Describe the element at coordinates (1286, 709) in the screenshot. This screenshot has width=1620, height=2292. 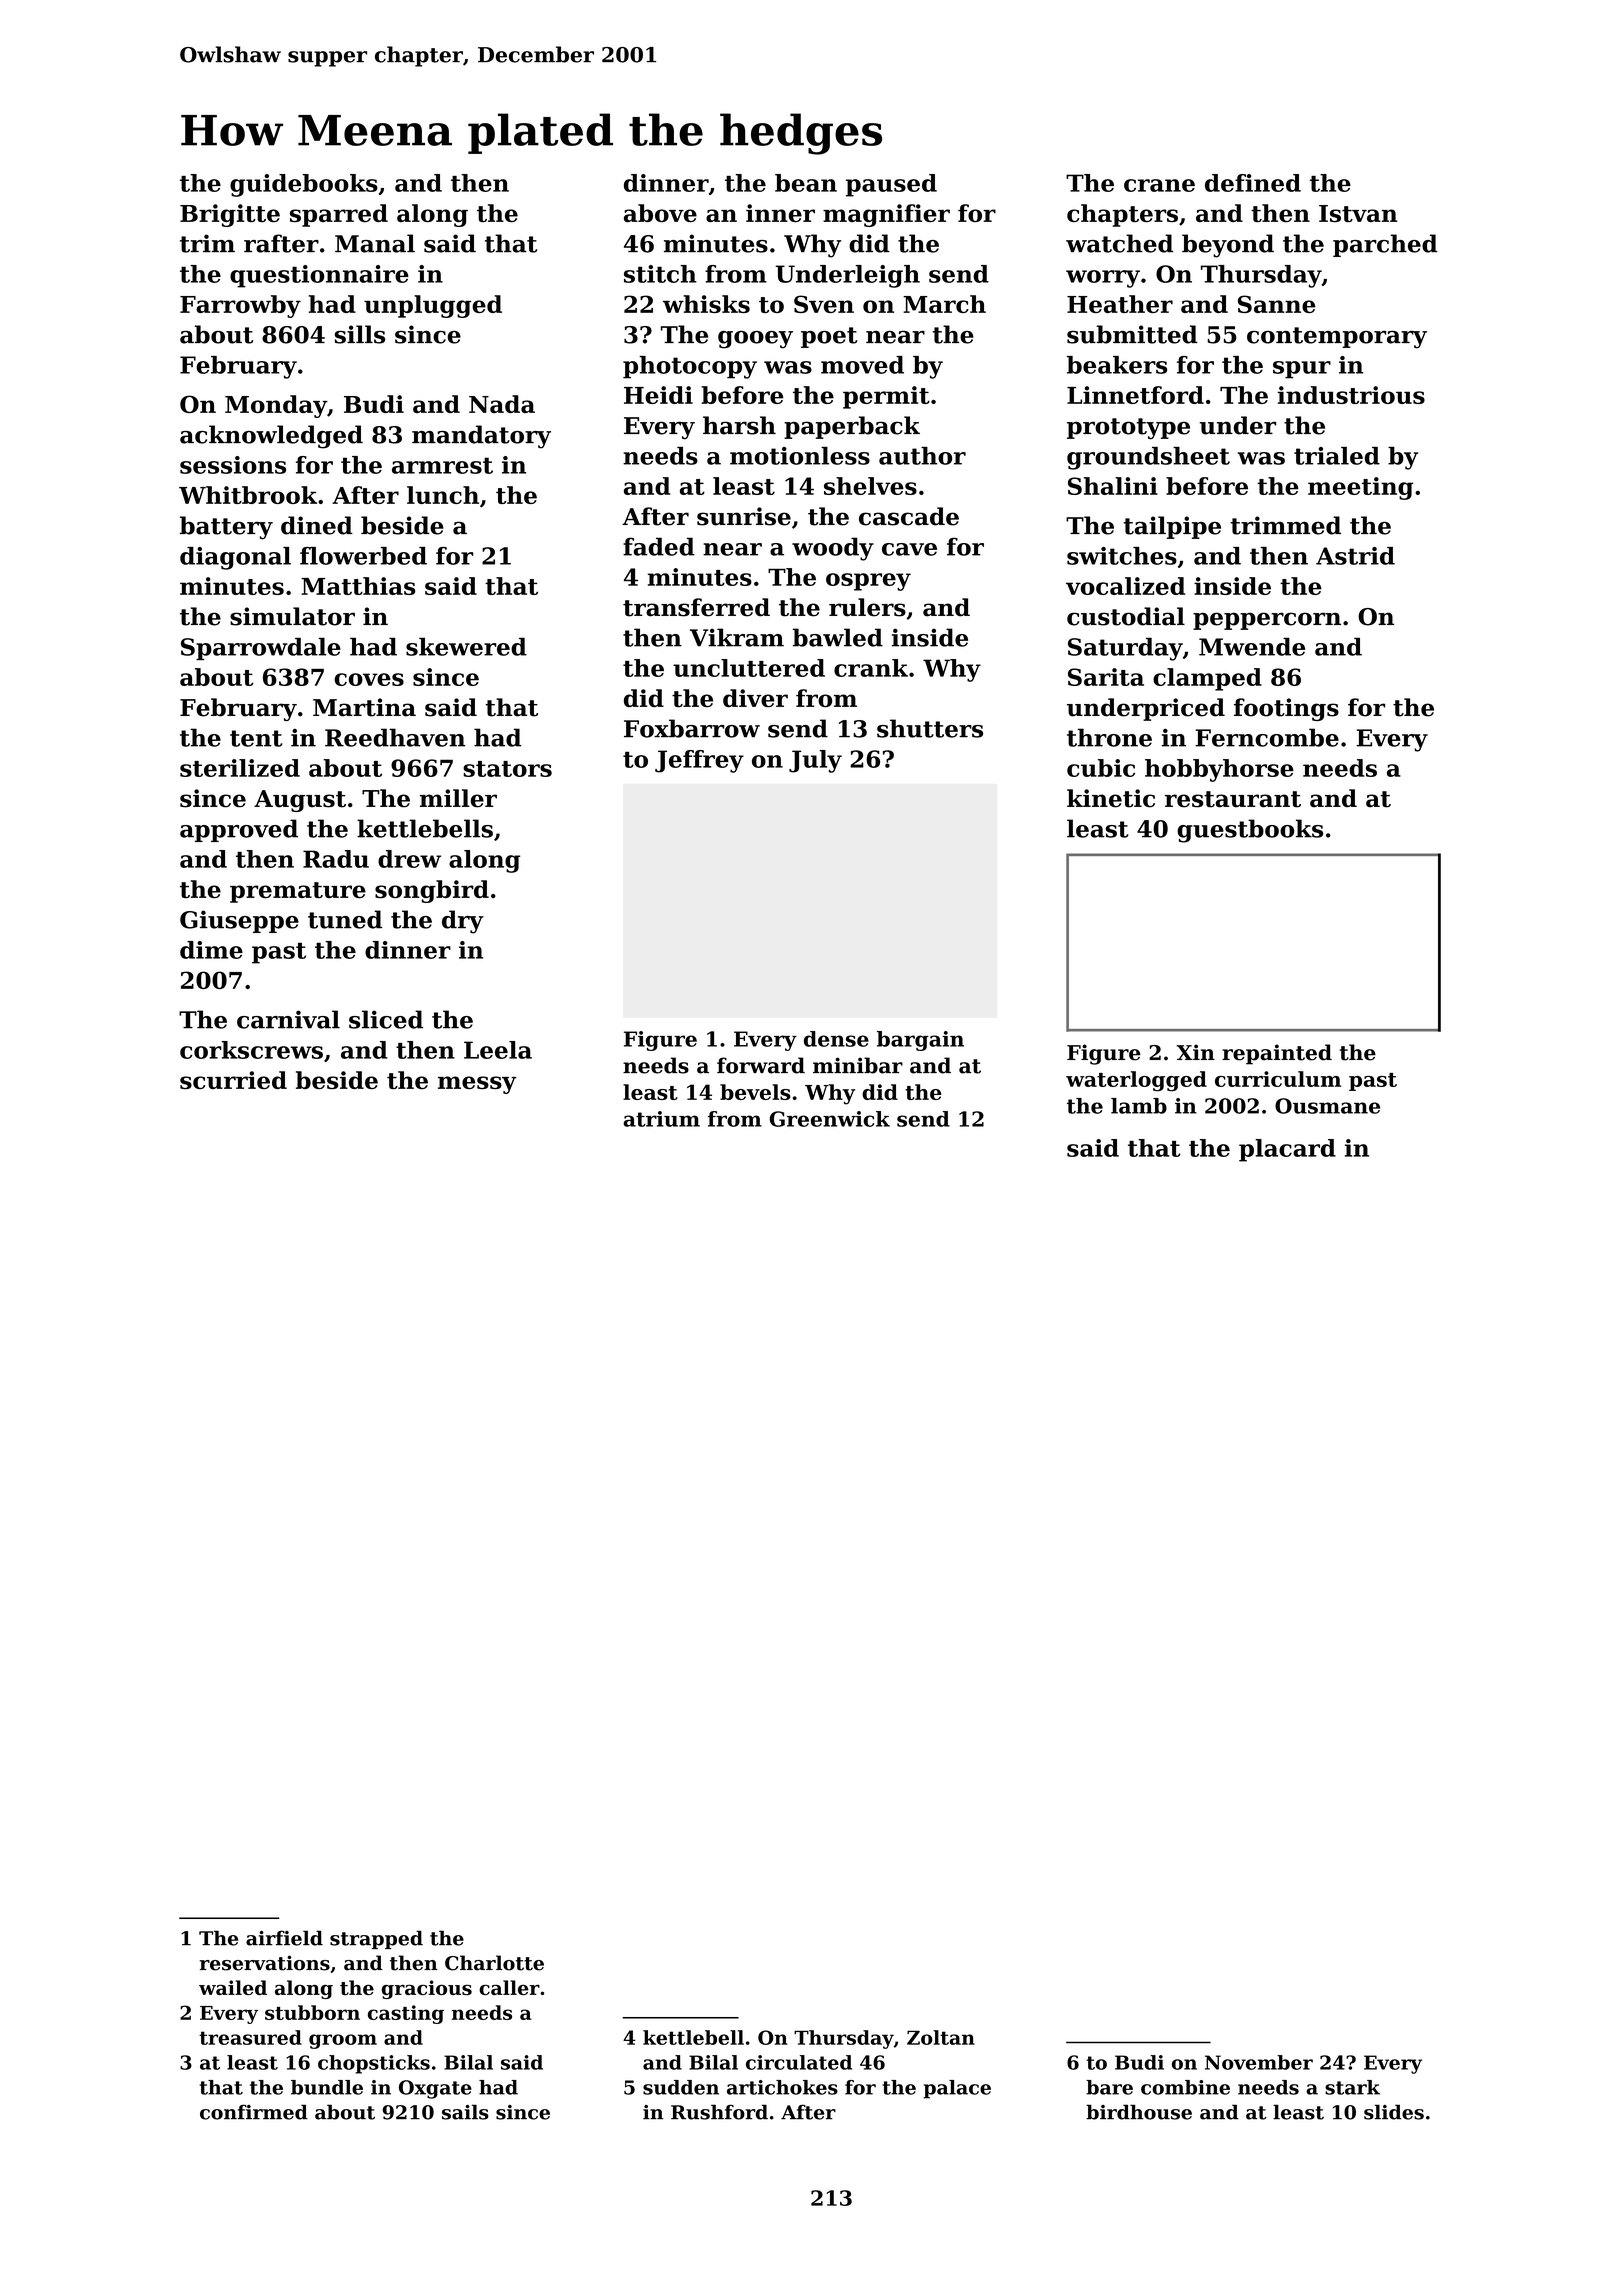
I see `footings` at that location.
